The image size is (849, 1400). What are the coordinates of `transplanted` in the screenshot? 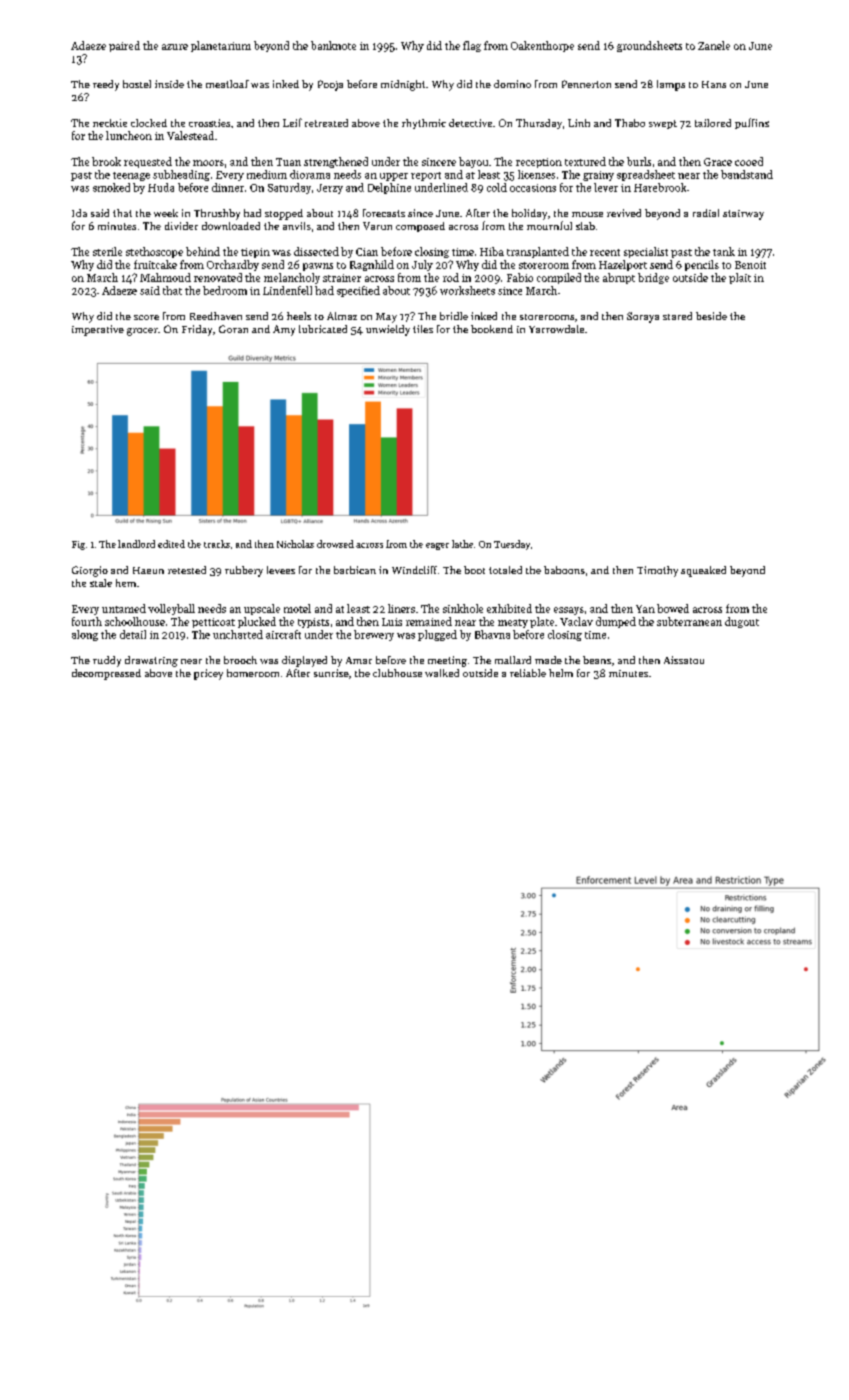 It's located at (538, 252).
